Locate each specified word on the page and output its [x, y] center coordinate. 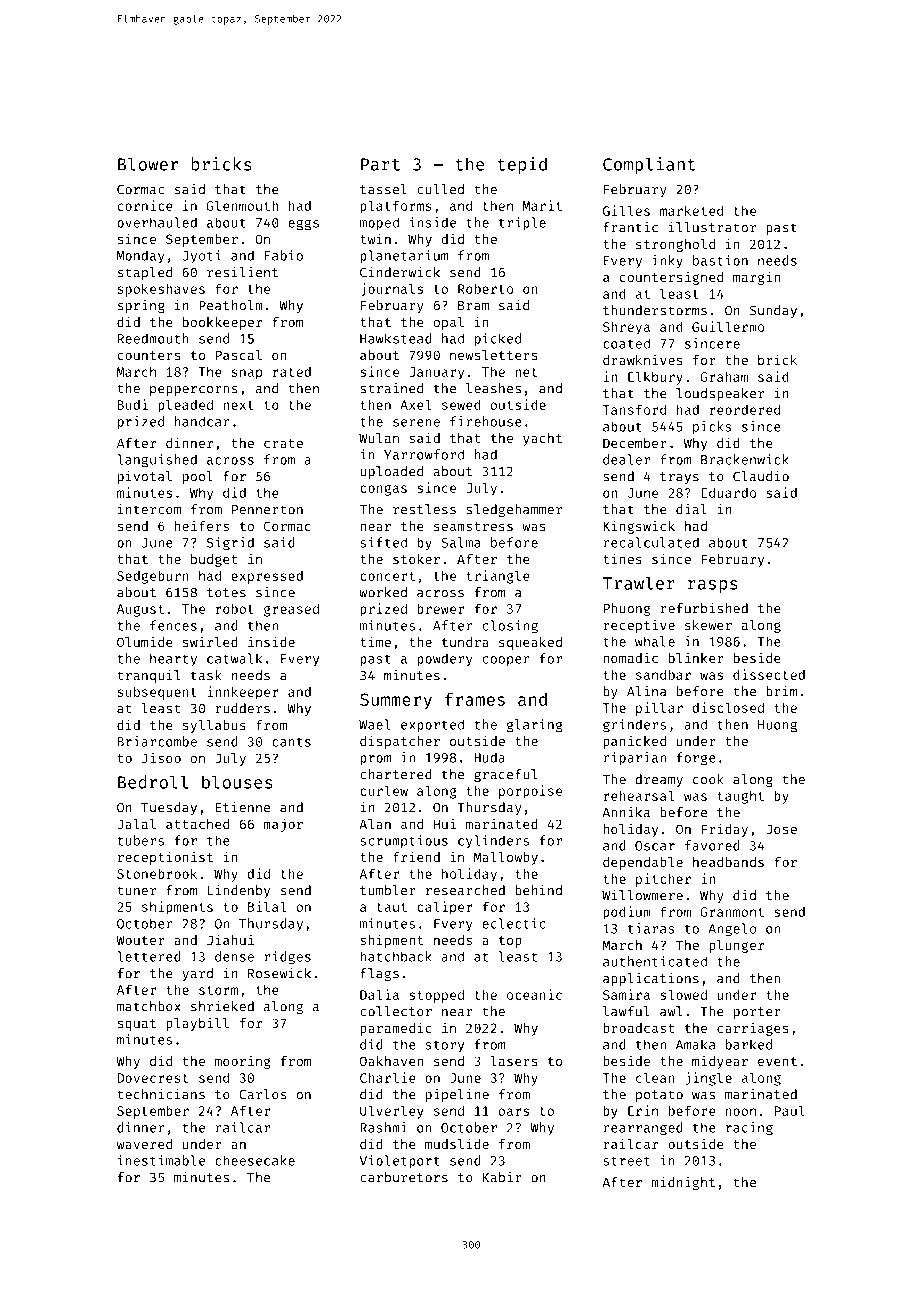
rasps [712, 586]
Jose [781, 829]
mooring [243, 1062]
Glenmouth [242, 205]
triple [522, 223]
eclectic [514, 923]
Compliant [649, 165]
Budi [133, 404]
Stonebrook [157, 873]
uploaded [391, 472]
